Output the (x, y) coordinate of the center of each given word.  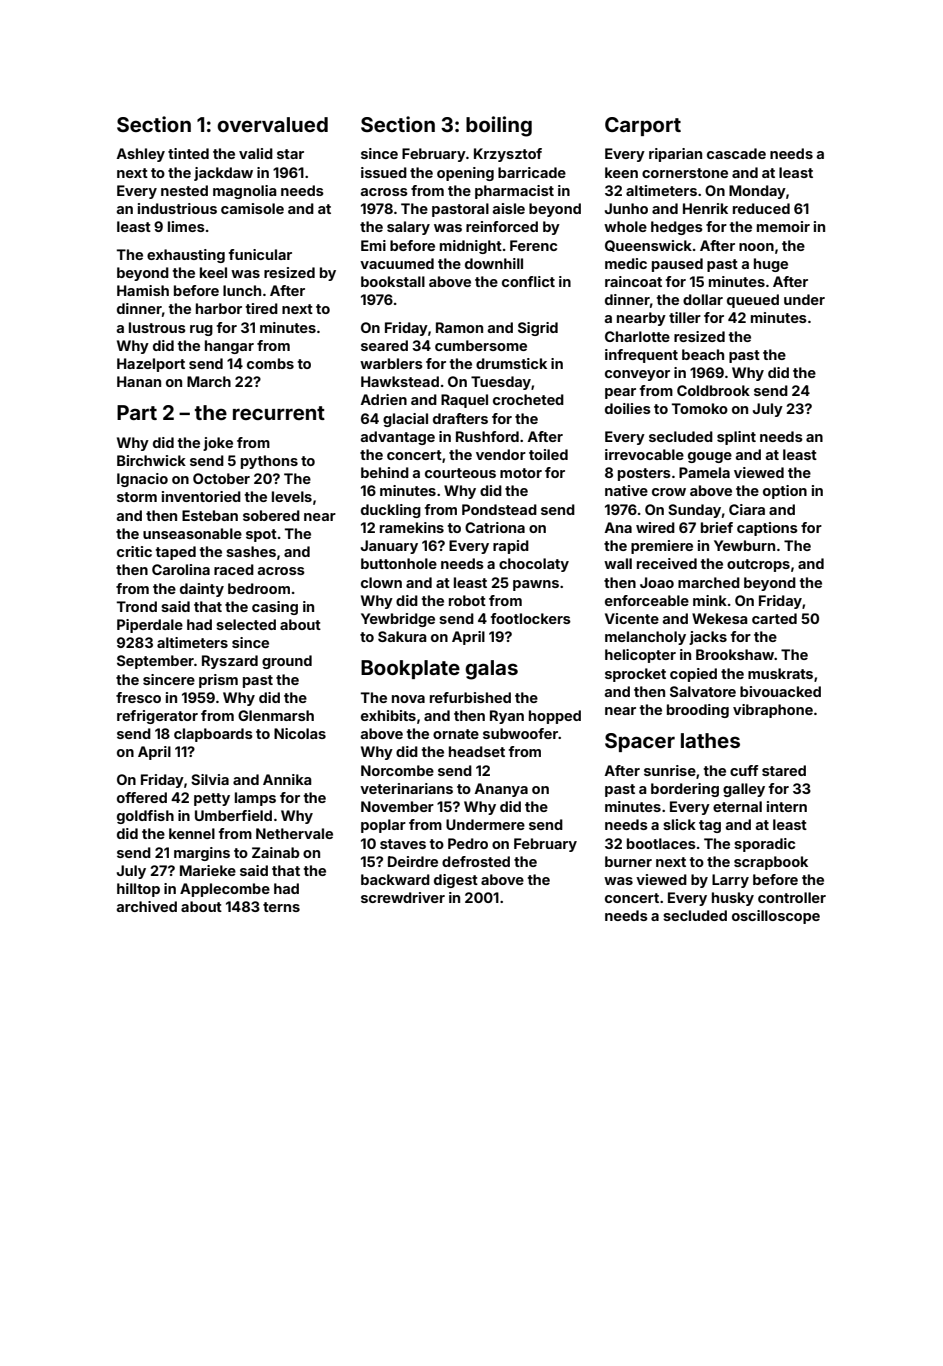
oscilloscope (776, 917)
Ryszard (230, 662)
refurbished (470, 697)
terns (281, 907)
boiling (499, 126)
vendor (501, 454)
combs (270, 363)
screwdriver (403, 897)
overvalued (272, 124)
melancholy (645, 638)
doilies (628, 408)
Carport (643, 126)
